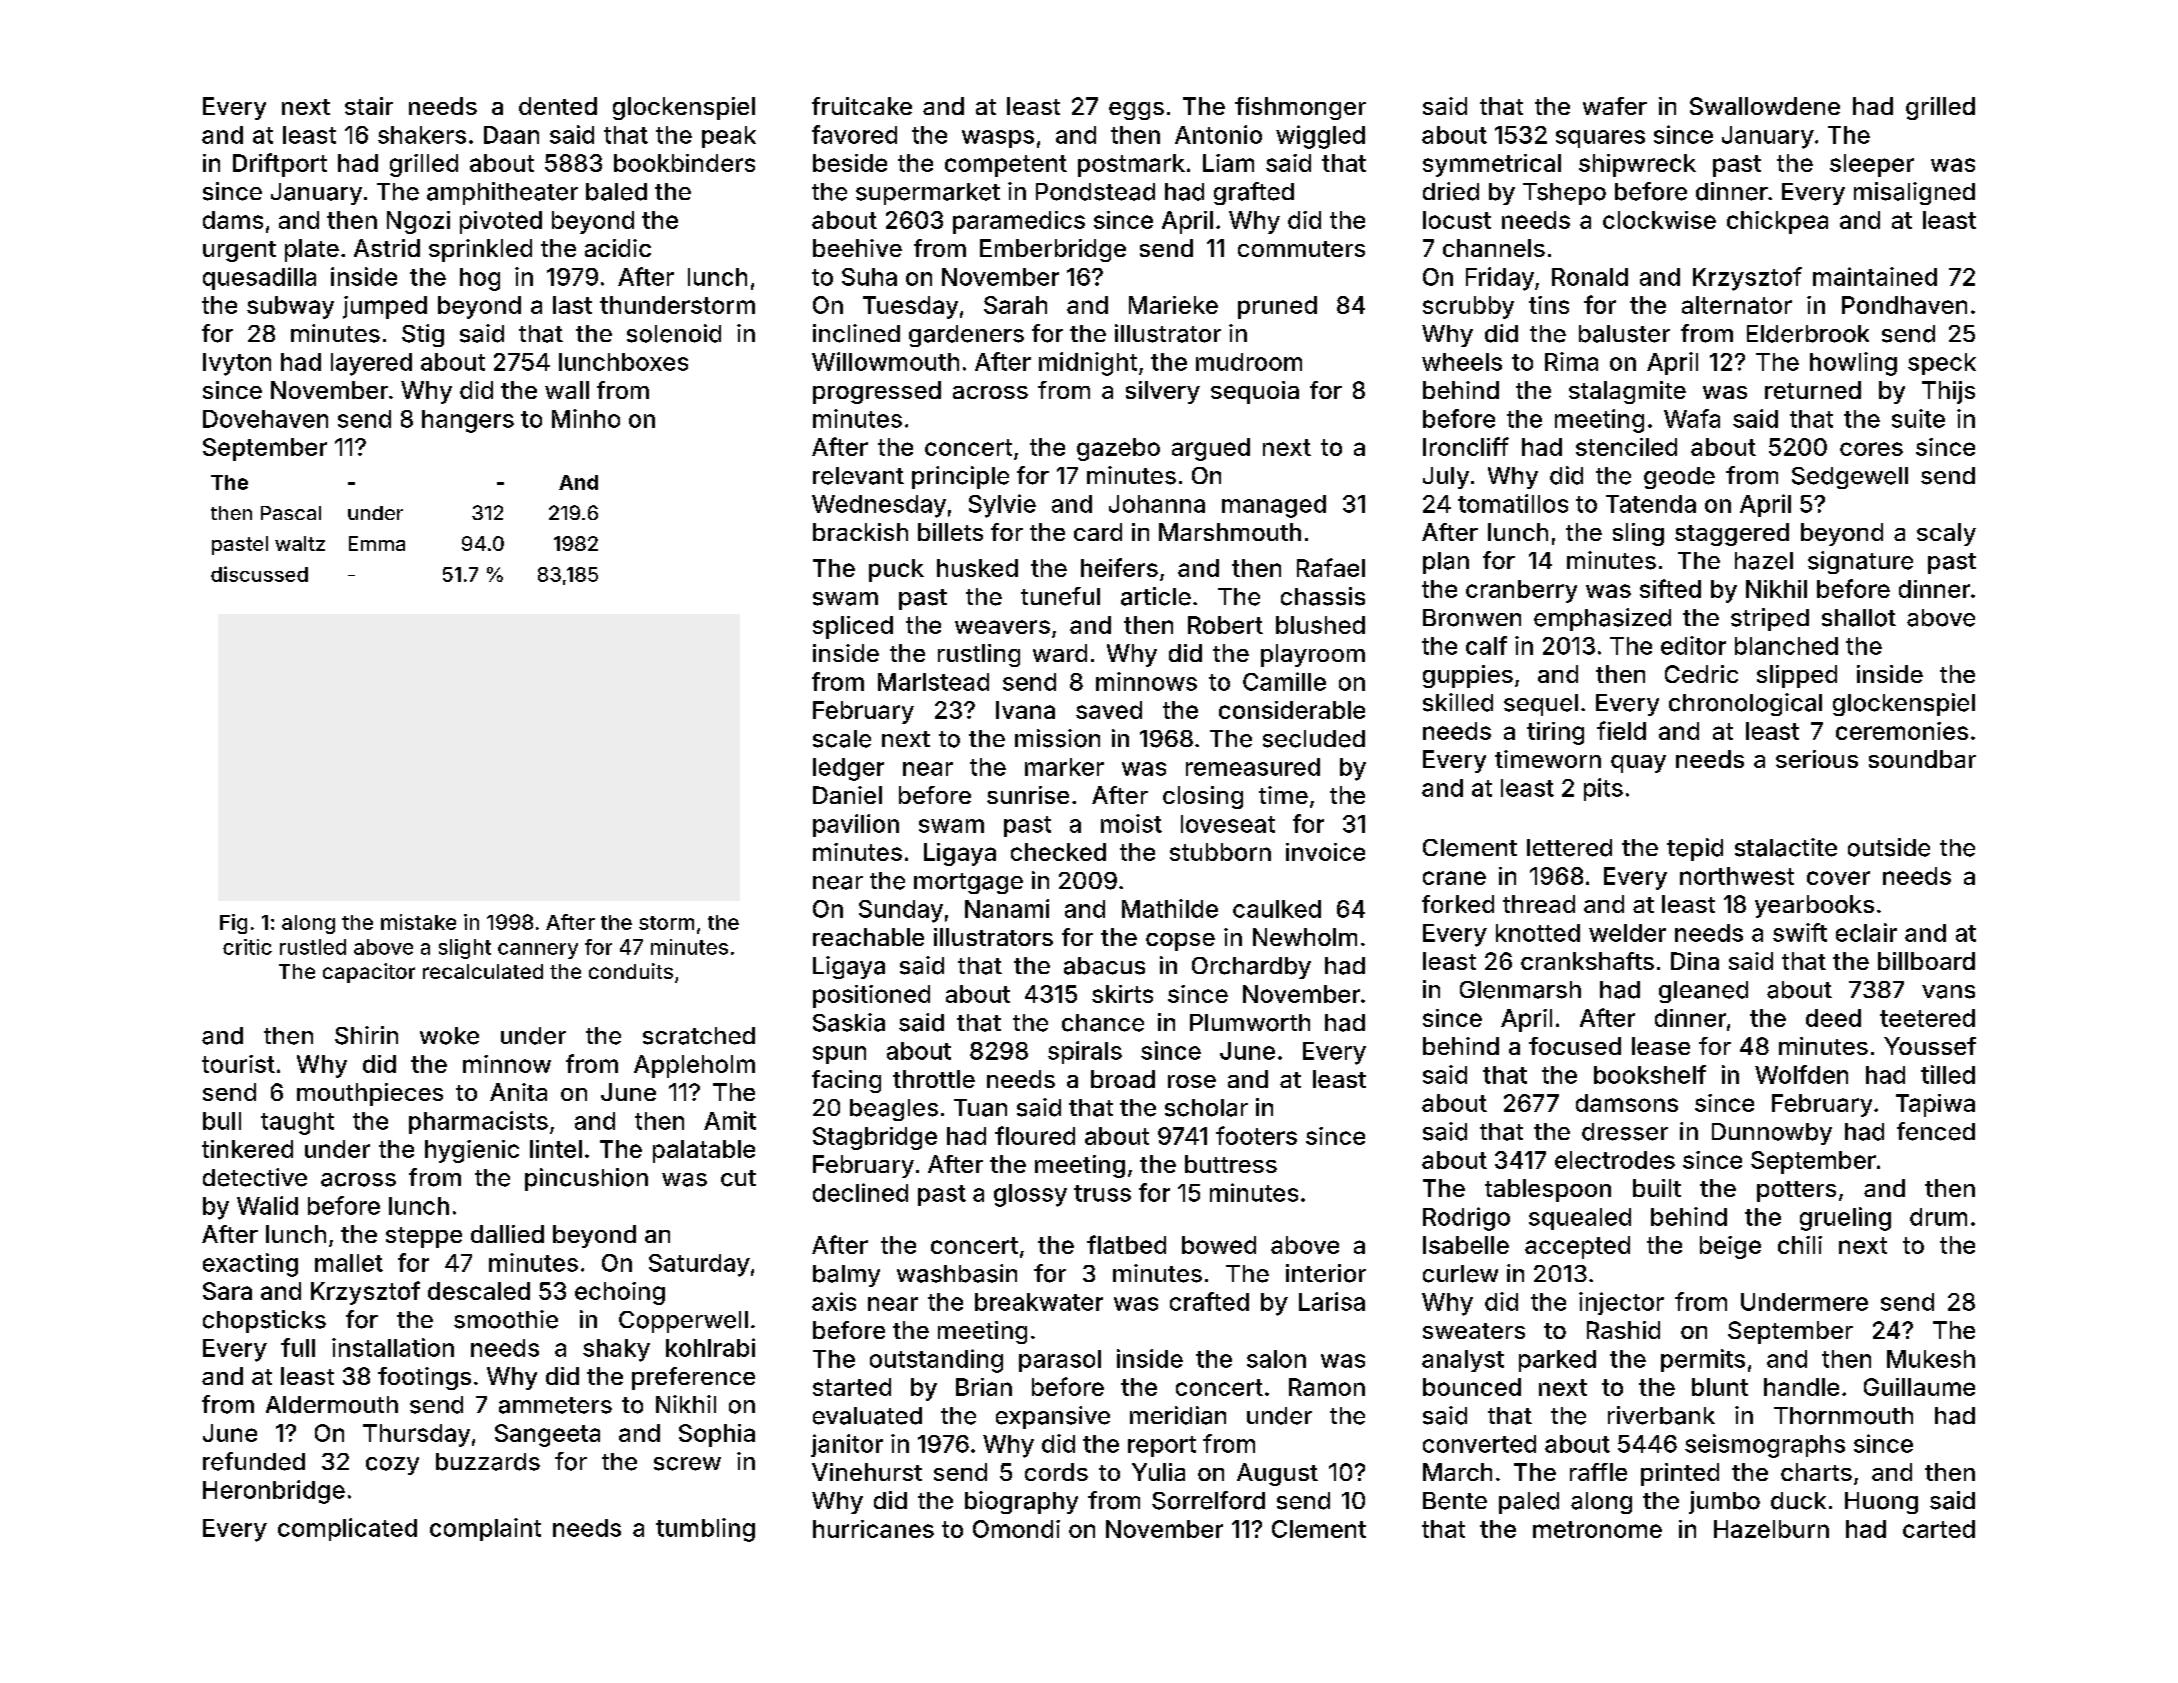 Image resolution: width=2178 pixels, height=1683 pixels. What do you see at coordinates (1597, 1529) in the image?
I see `metronome` at bounding box center [1597, 1529].
